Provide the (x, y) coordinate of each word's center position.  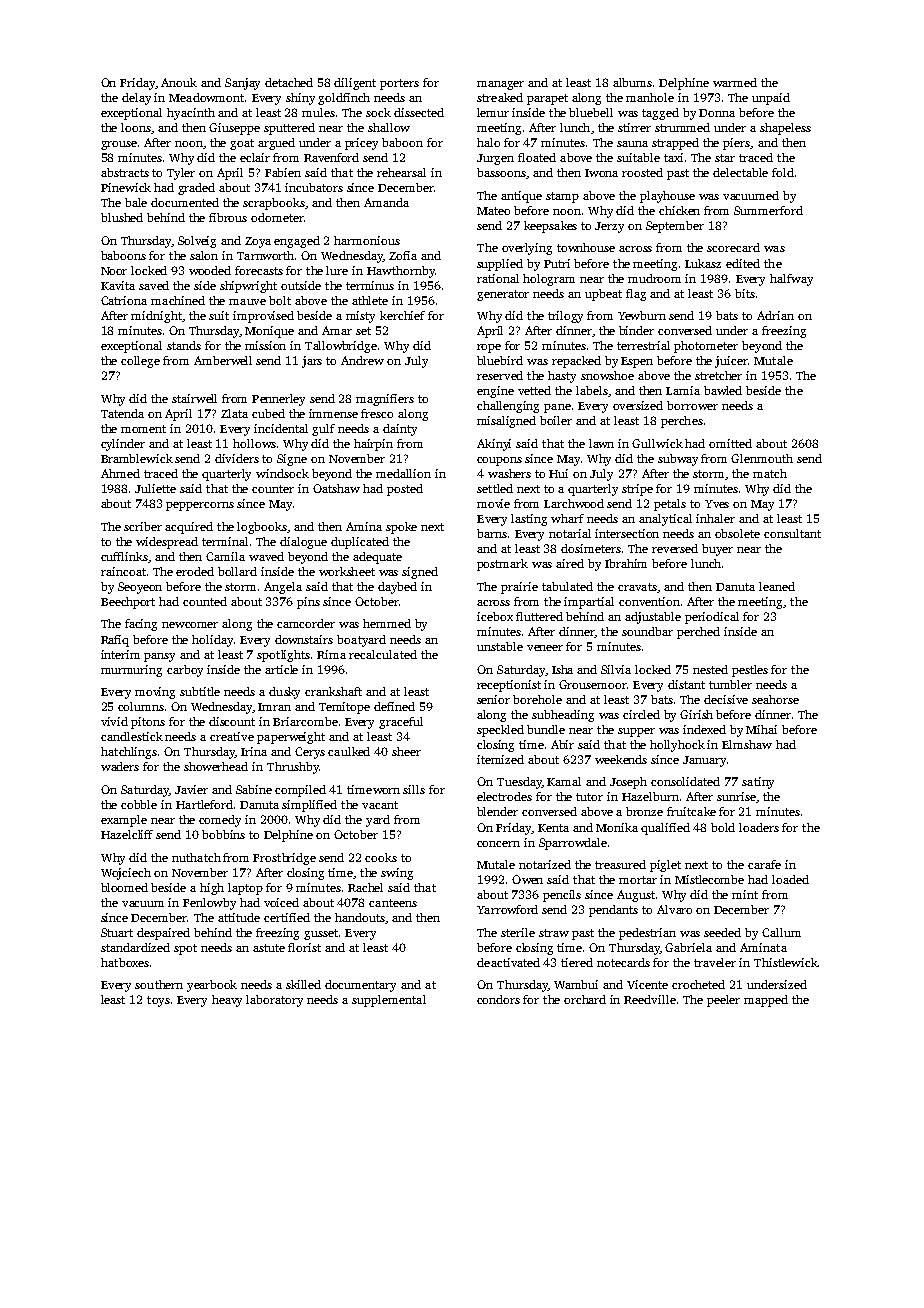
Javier (191, 789)
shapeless (785, 129)
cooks (381, 857)
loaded (790, 879)
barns (492, 533)
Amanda (386, 202)
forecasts (259, 270)
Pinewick (126, 187)
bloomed (124, 887)
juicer (731, 362)
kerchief (402, 315)
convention (649, 601)
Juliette (155, 488)
